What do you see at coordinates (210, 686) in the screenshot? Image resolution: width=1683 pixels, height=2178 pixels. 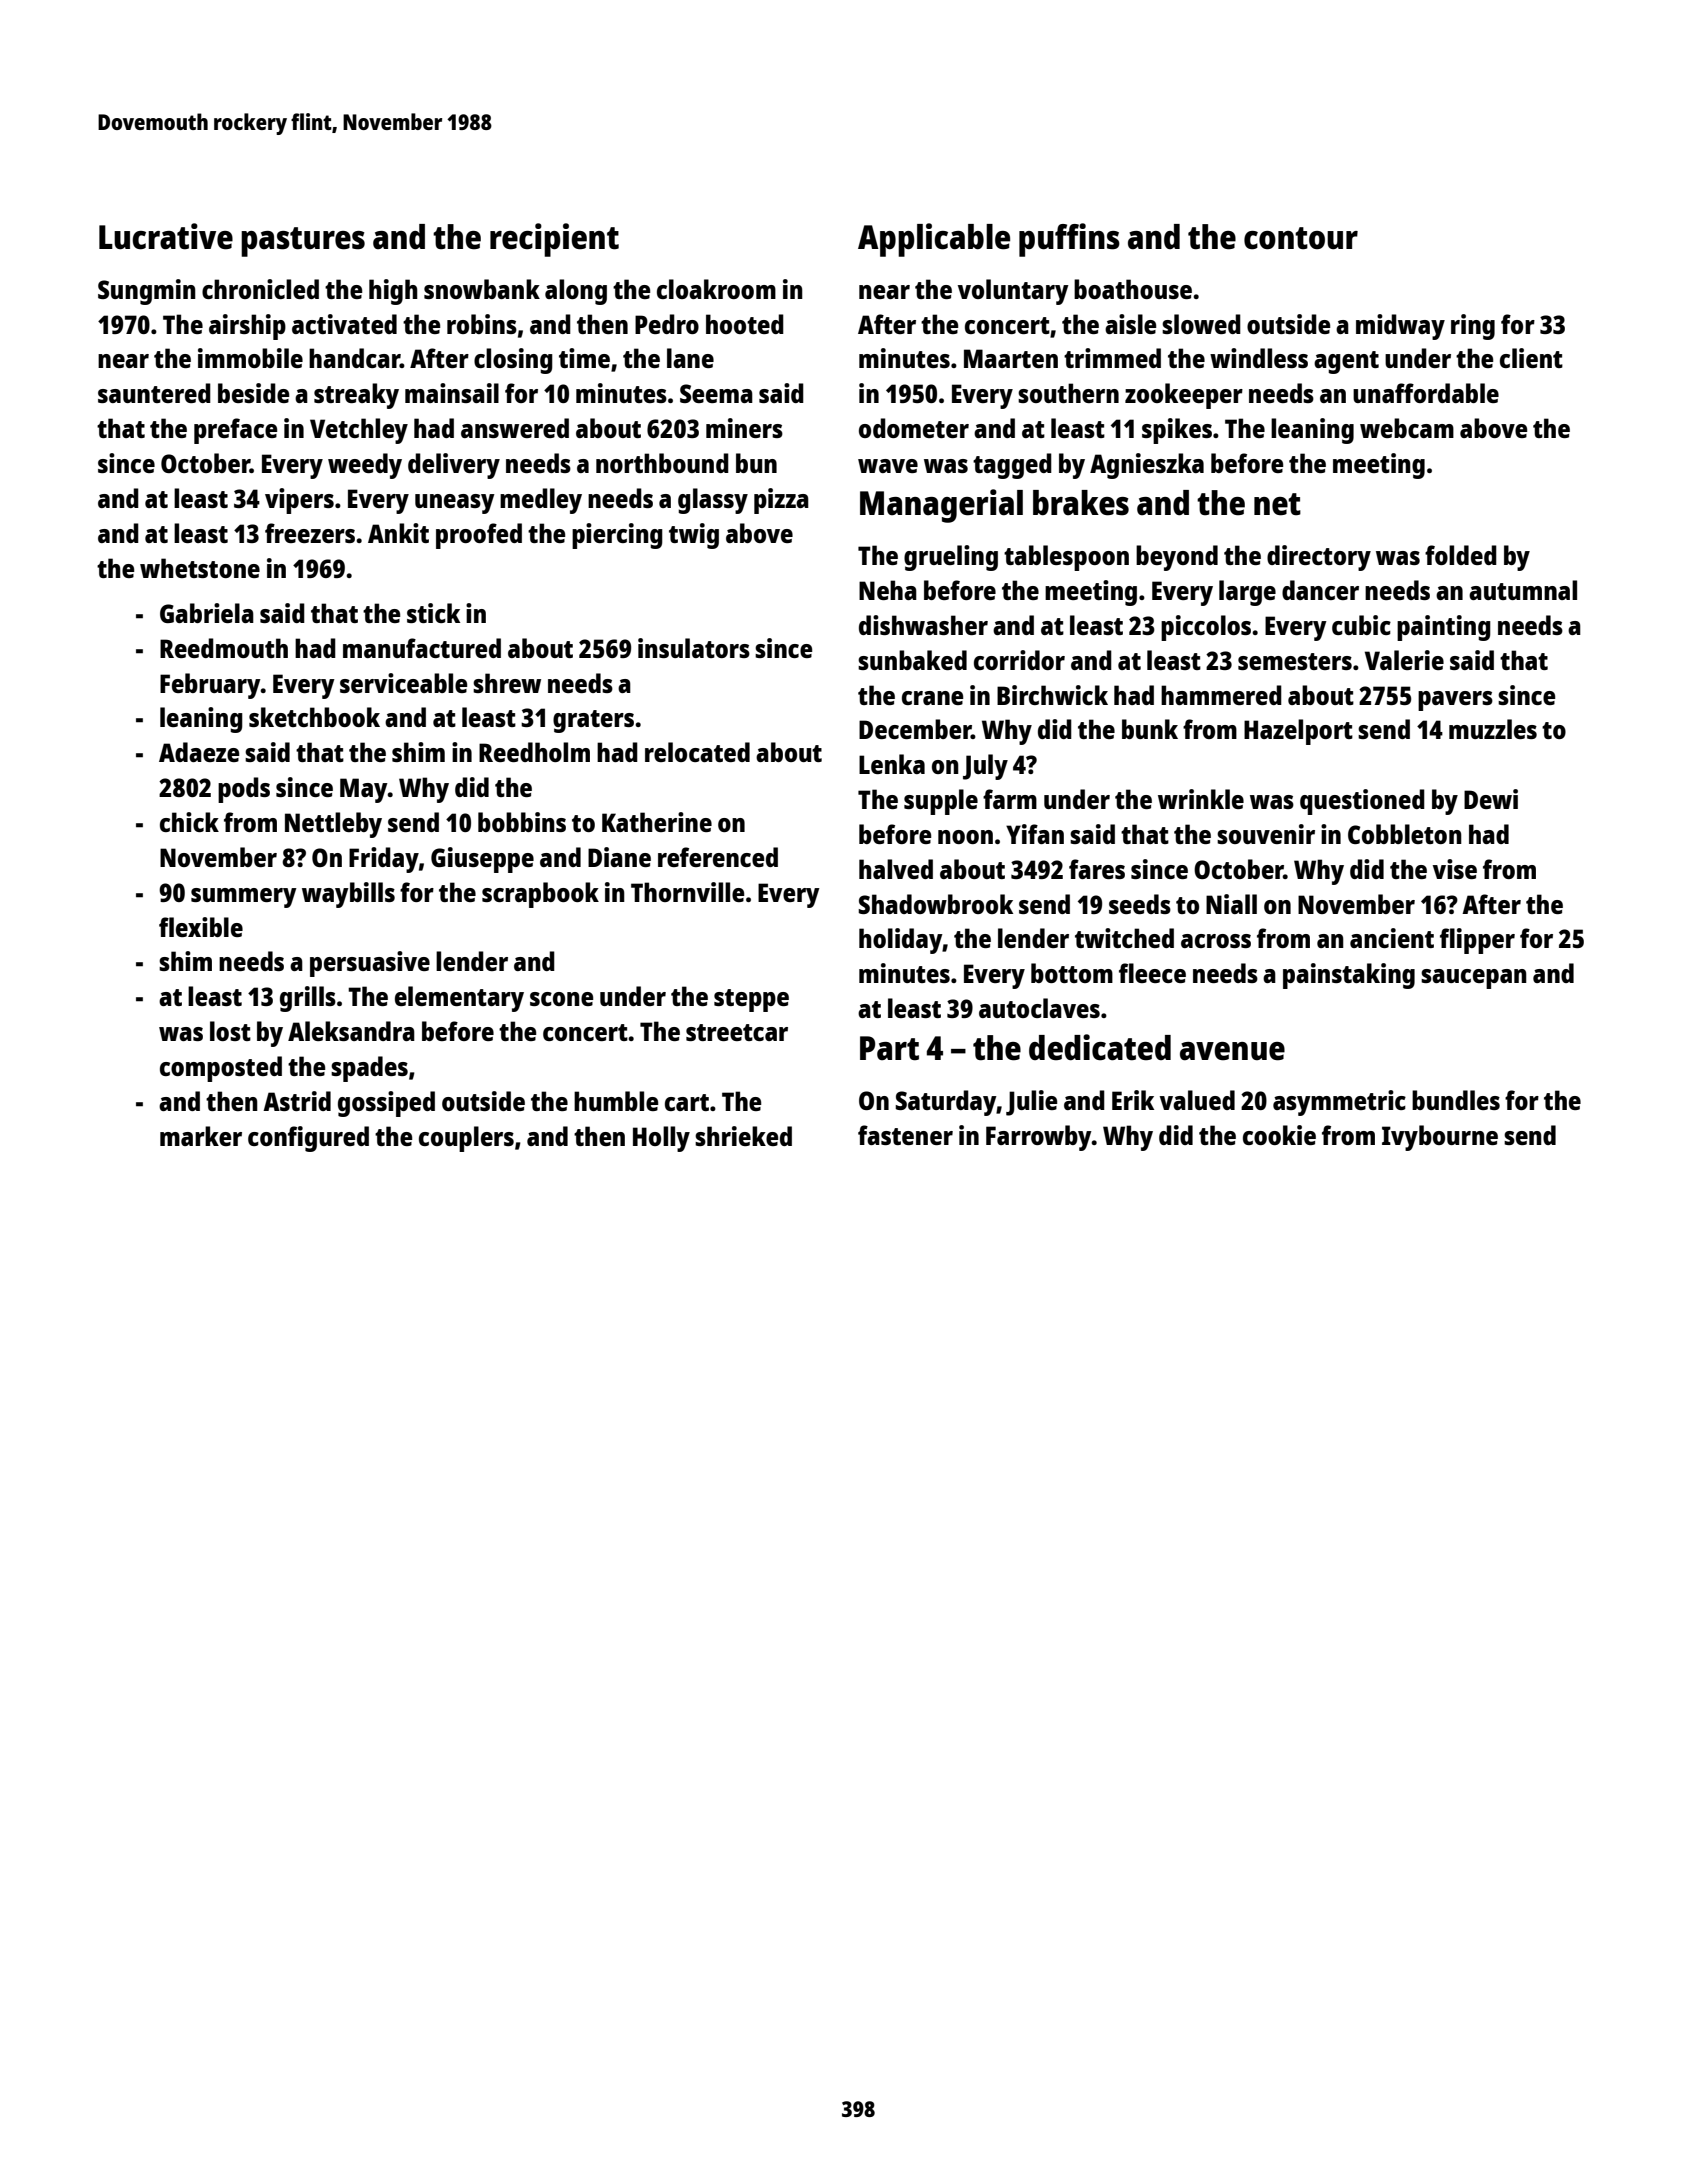 I see `February` at bounding box center [210, 686].
